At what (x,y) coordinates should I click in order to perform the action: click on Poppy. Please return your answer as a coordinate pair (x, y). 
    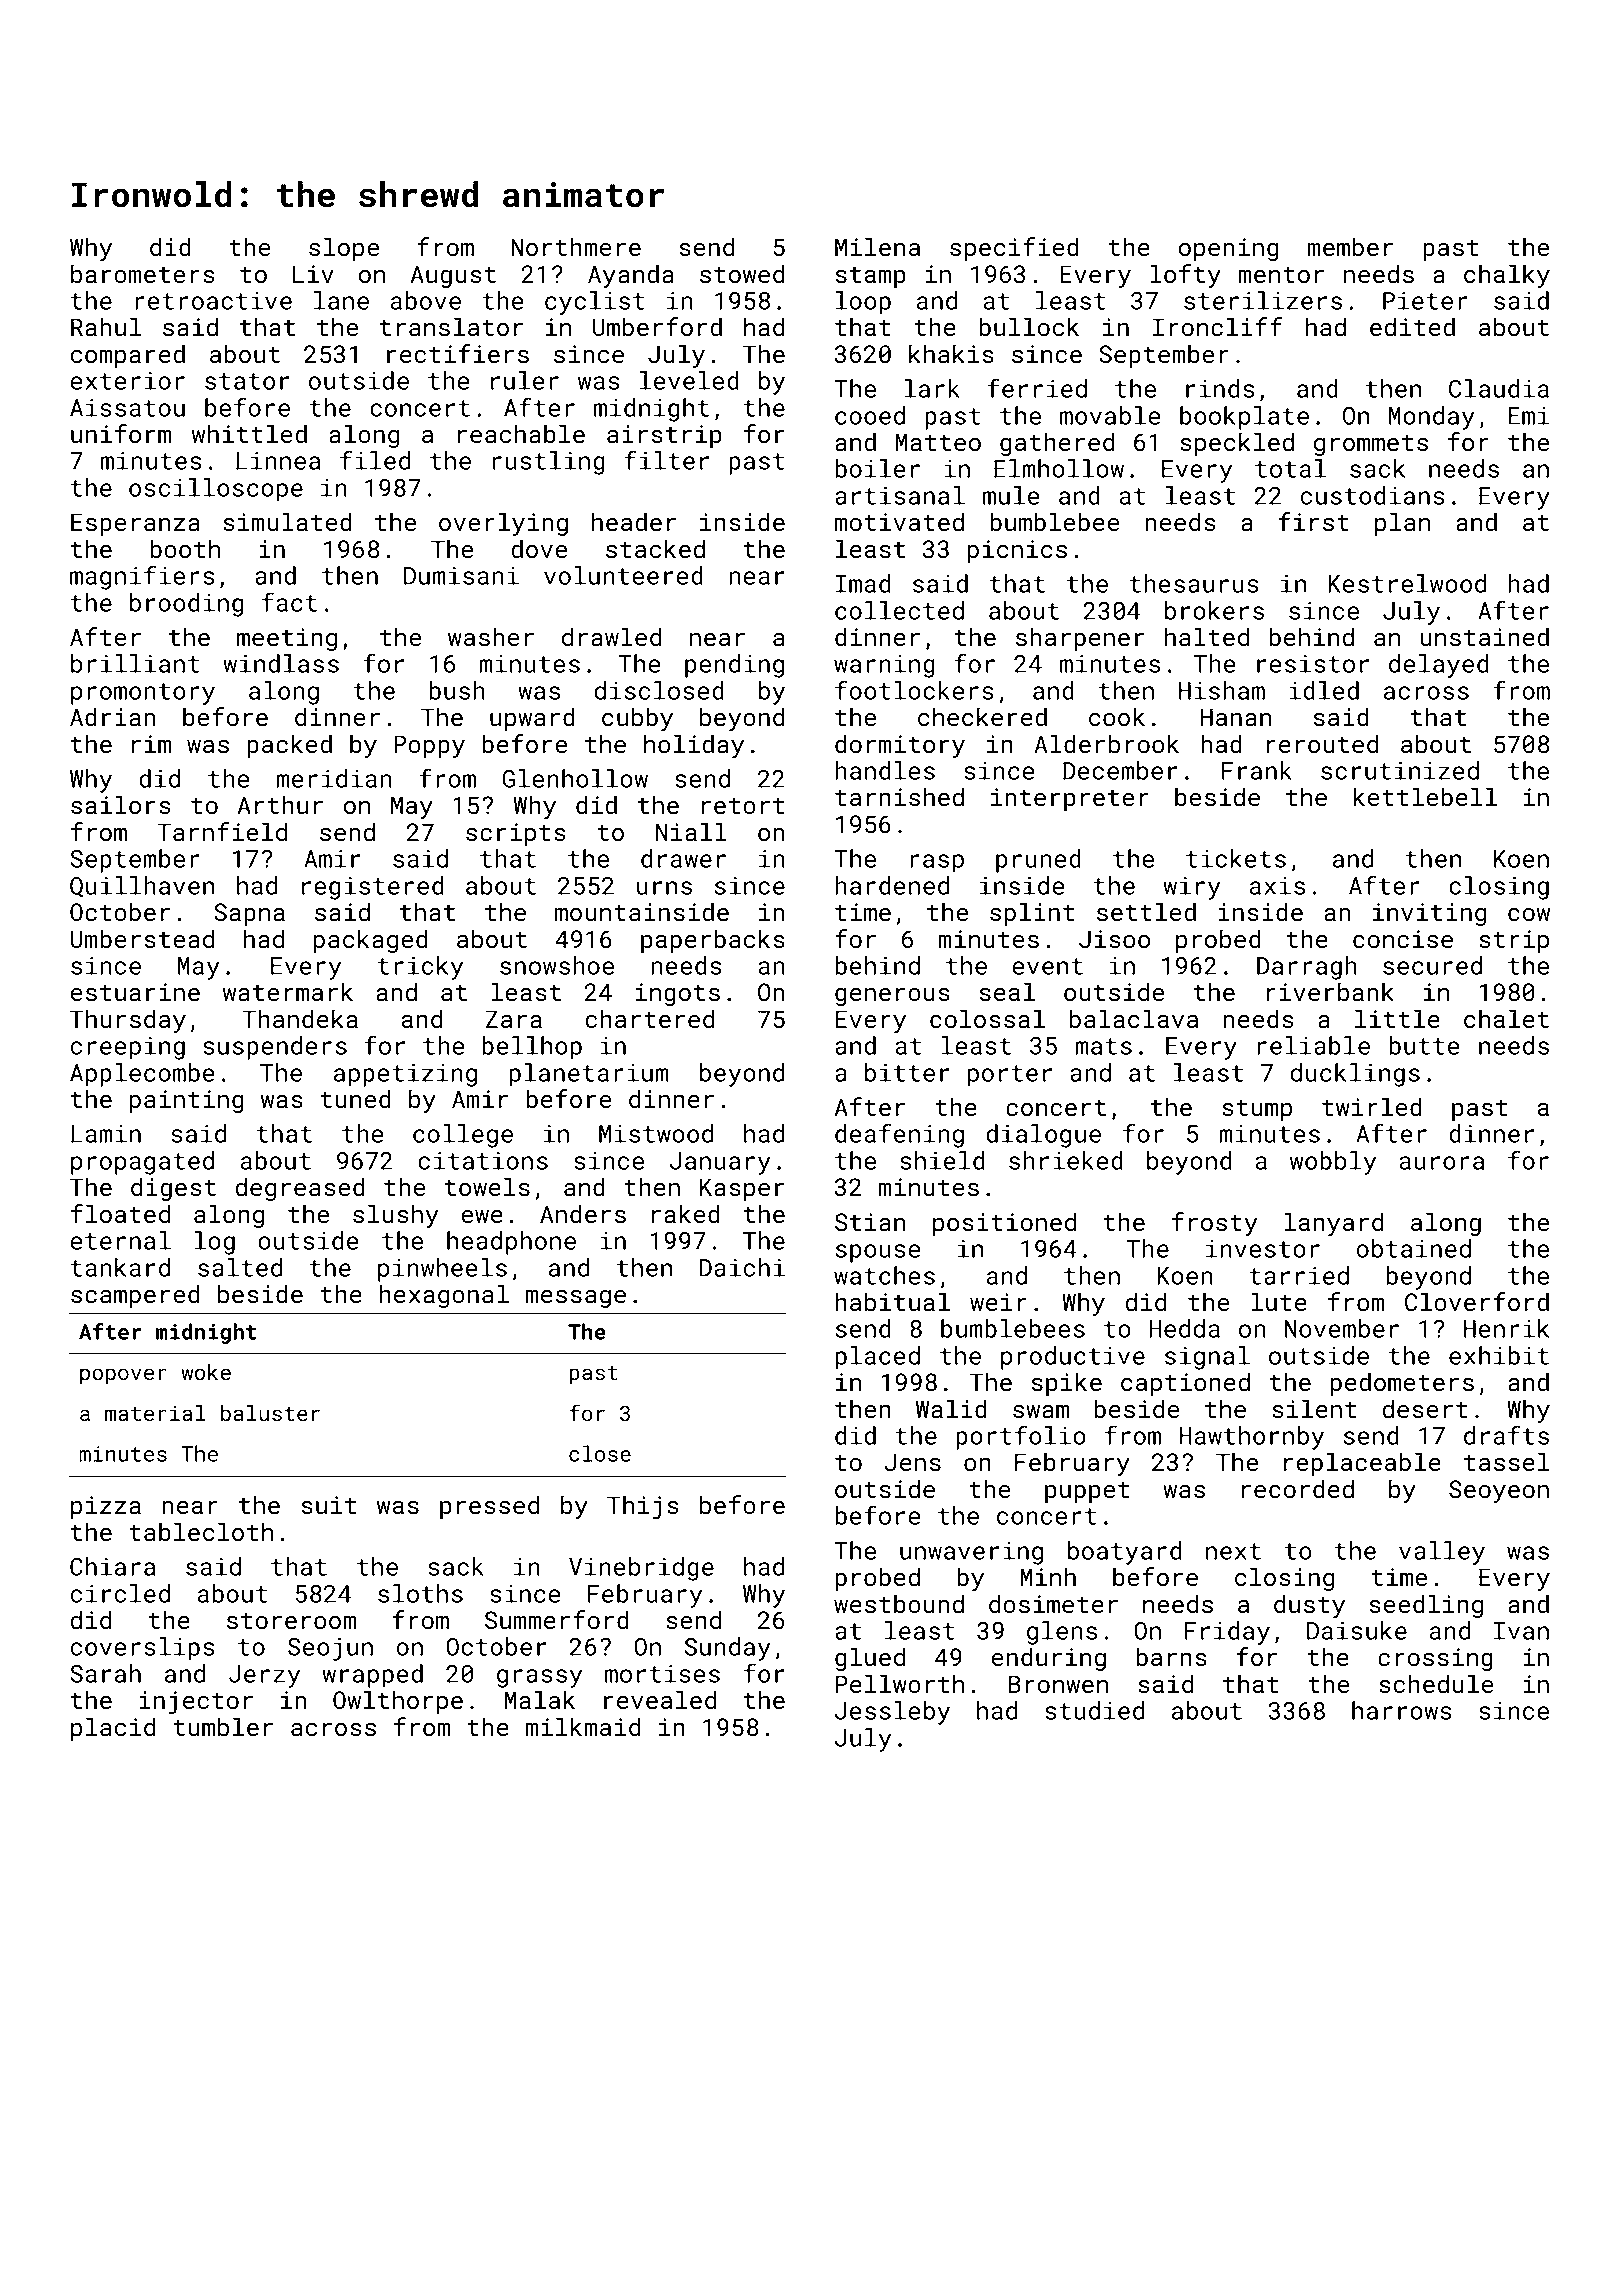
    Looking at the image, I should click on (429, 747).
